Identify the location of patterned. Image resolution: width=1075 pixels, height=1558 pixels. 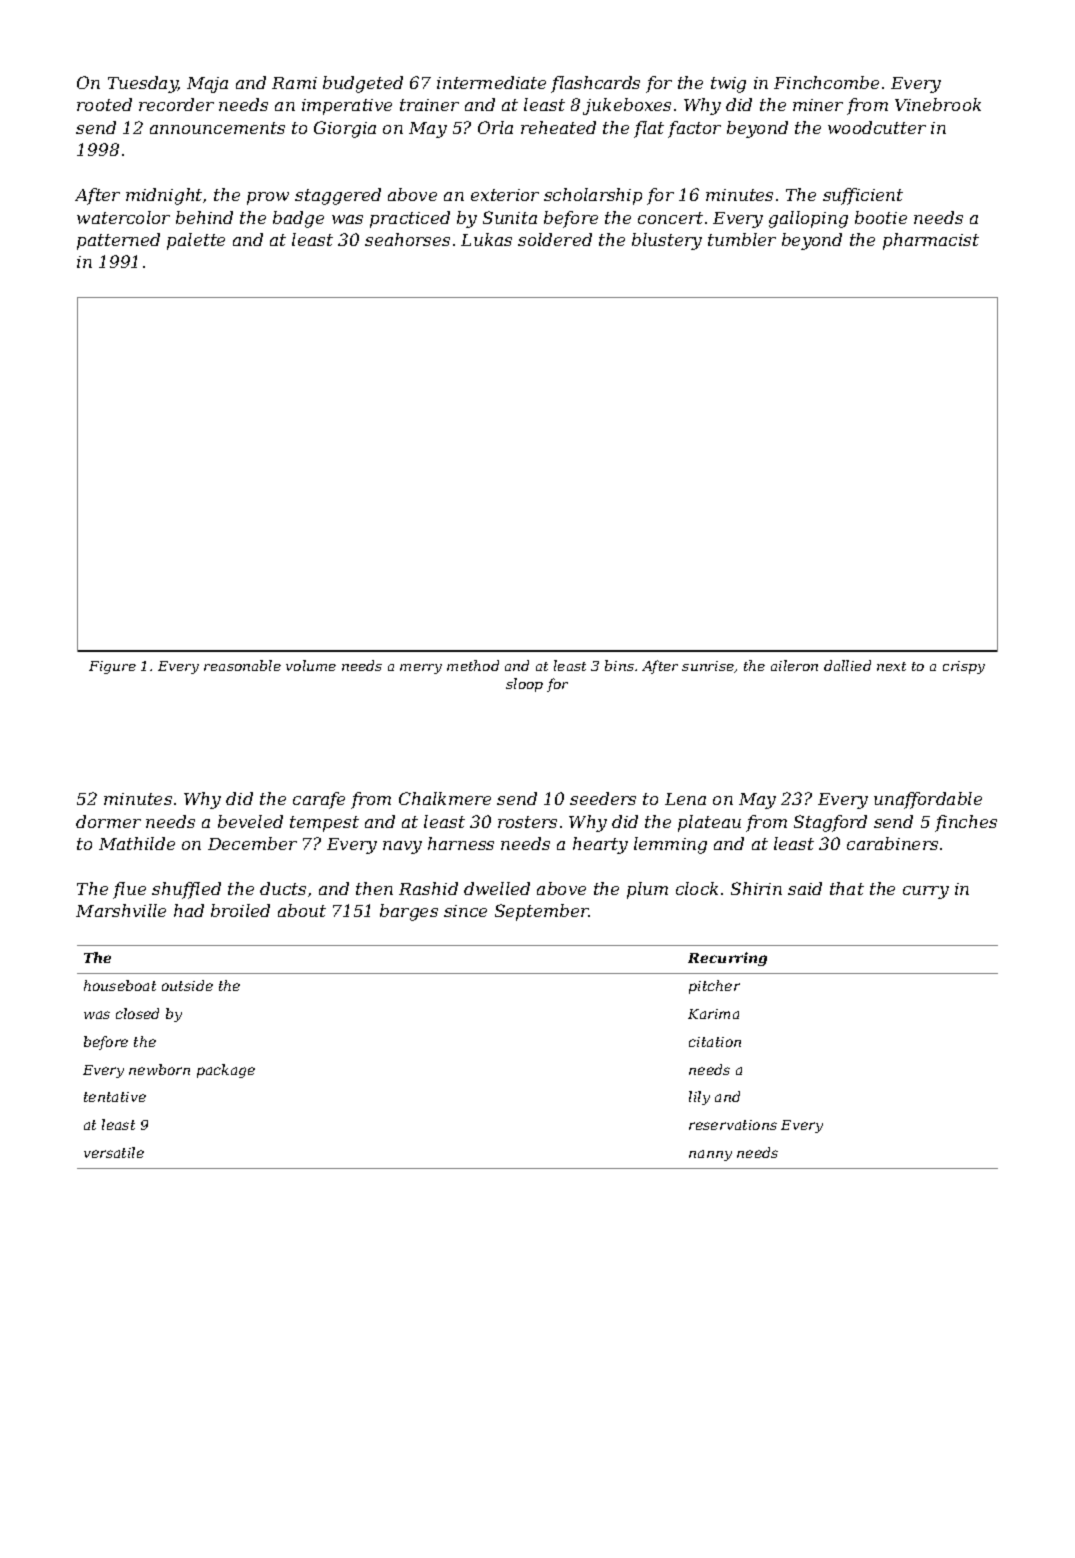
(118, 241).
